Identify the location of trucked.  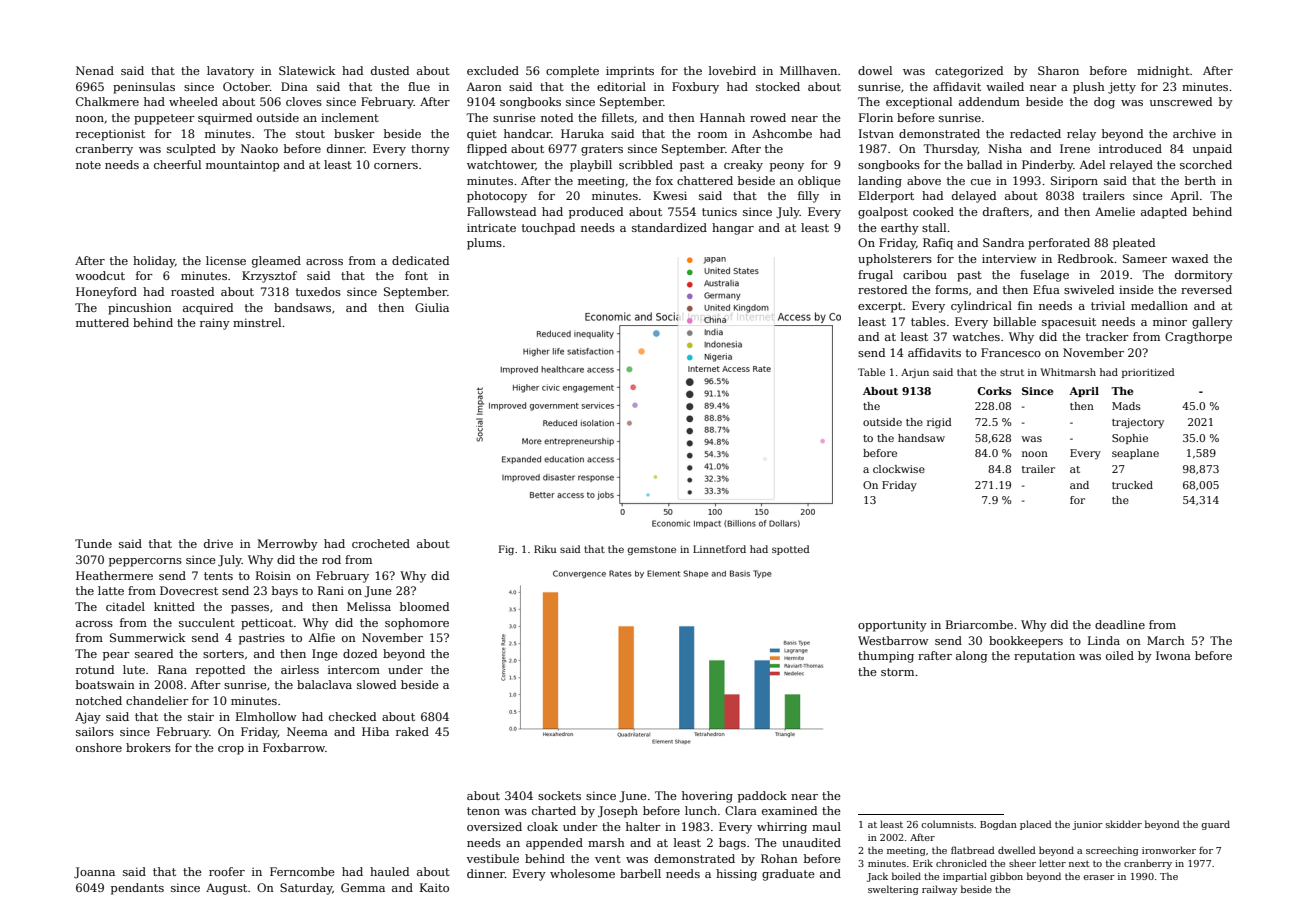
(1132, 485).
